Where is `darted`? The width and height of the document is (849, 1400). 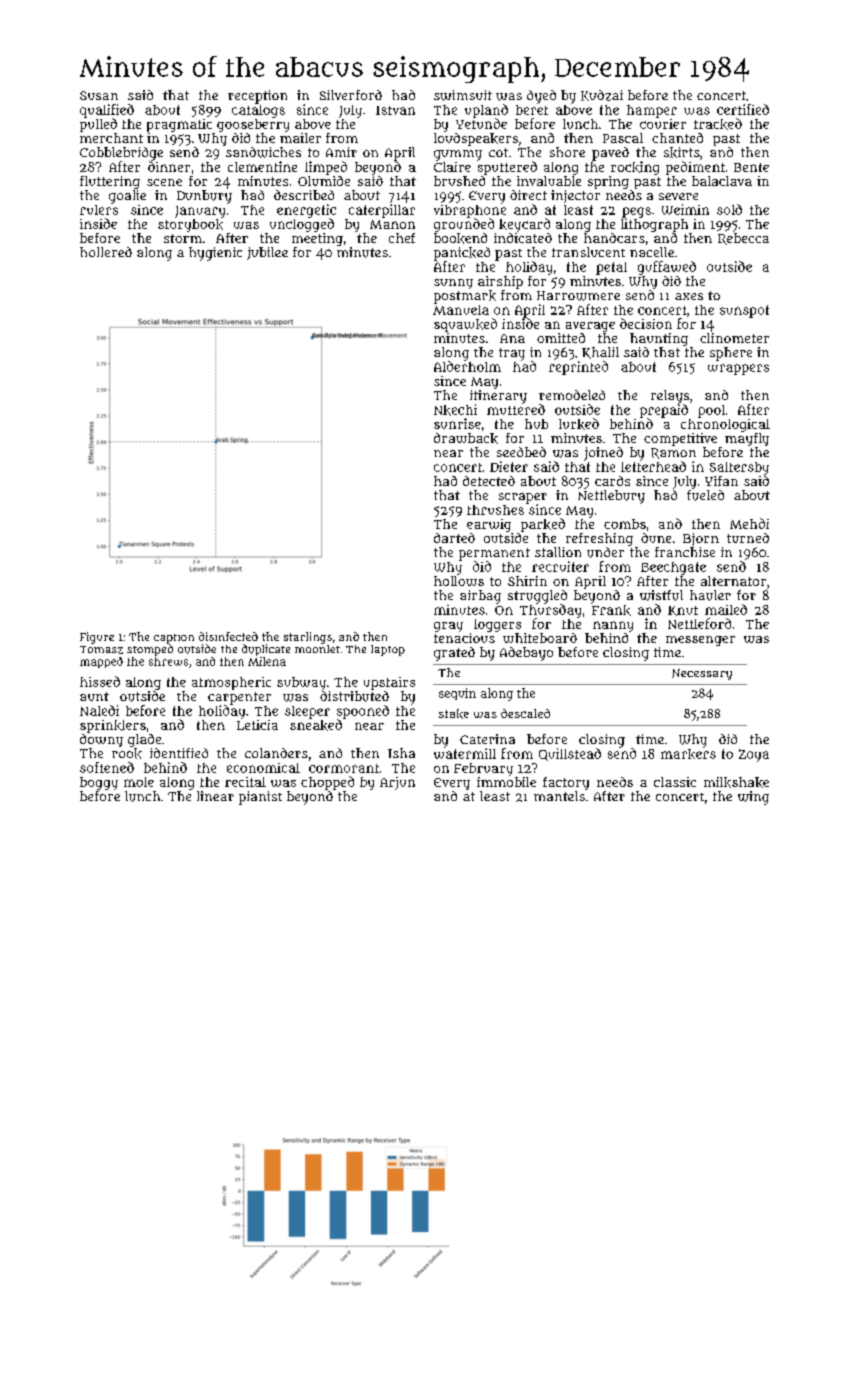
darted is located at coordinates (454, 538).
